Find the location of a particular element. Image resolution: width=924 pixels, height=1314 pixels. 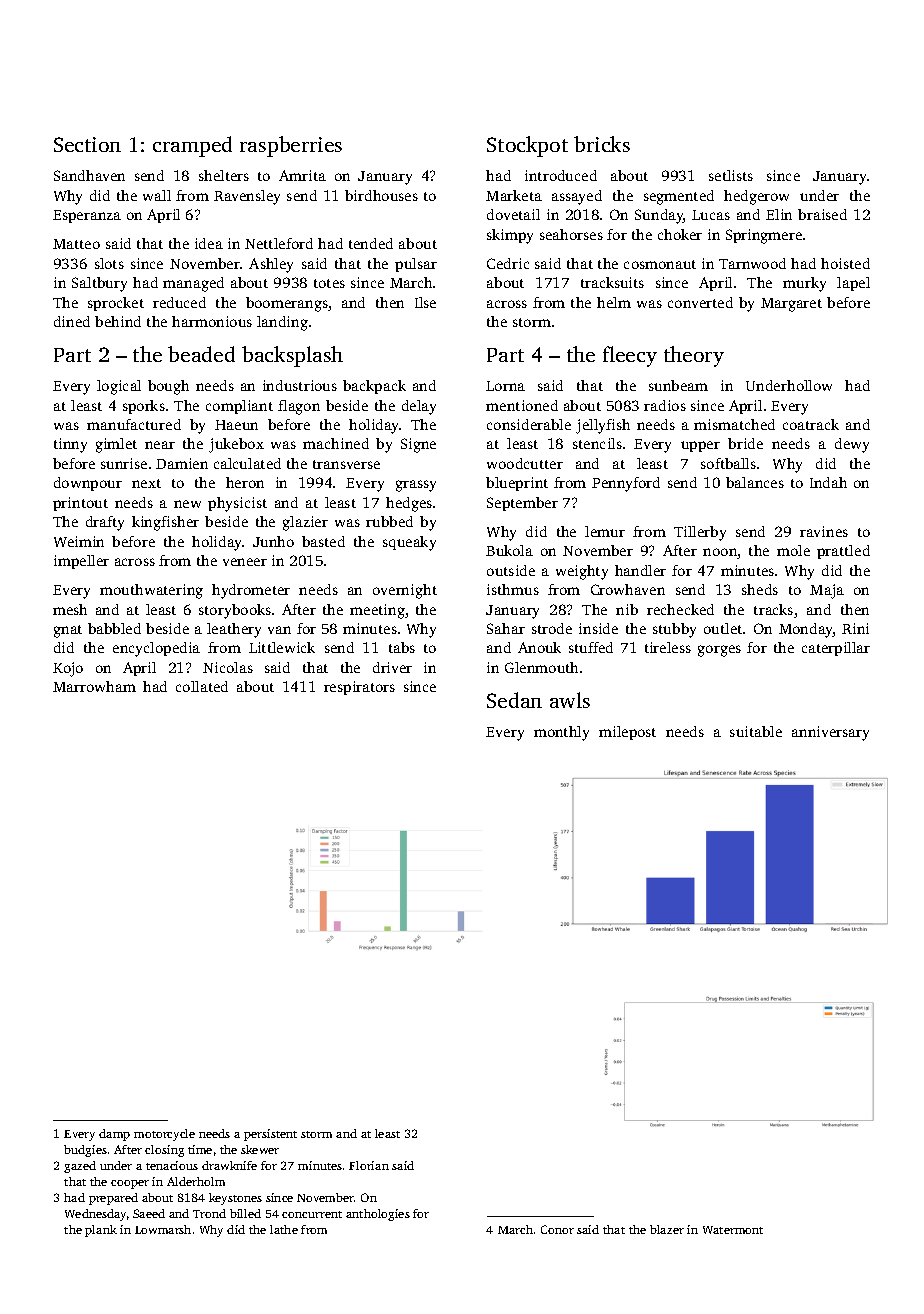

plank is located at coordinates (101, 1231).
